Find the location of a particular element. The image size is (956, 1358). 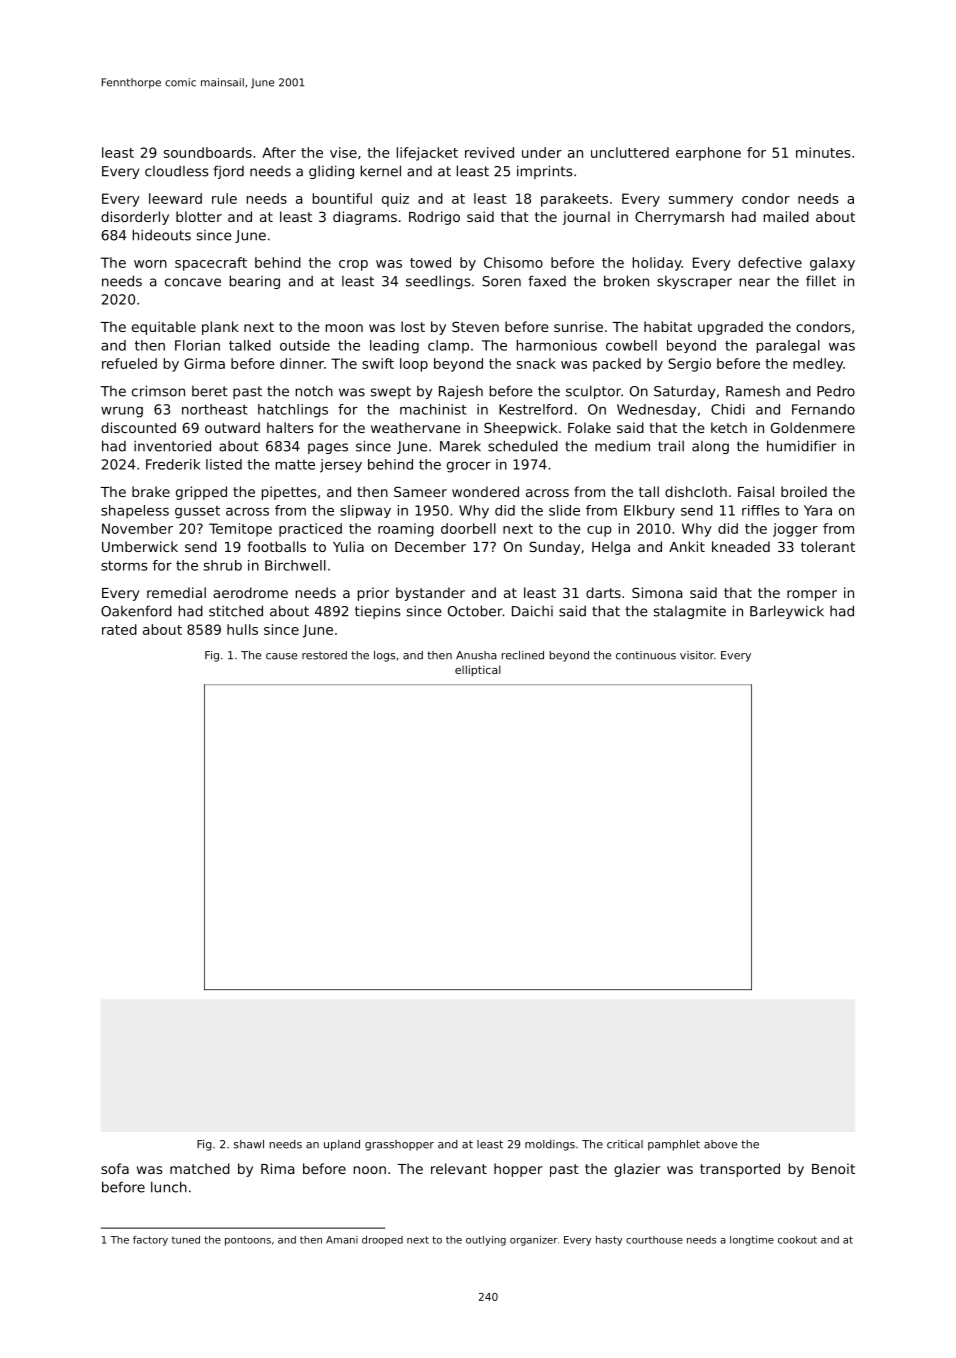

rated is located at coordinates (119, 629).
